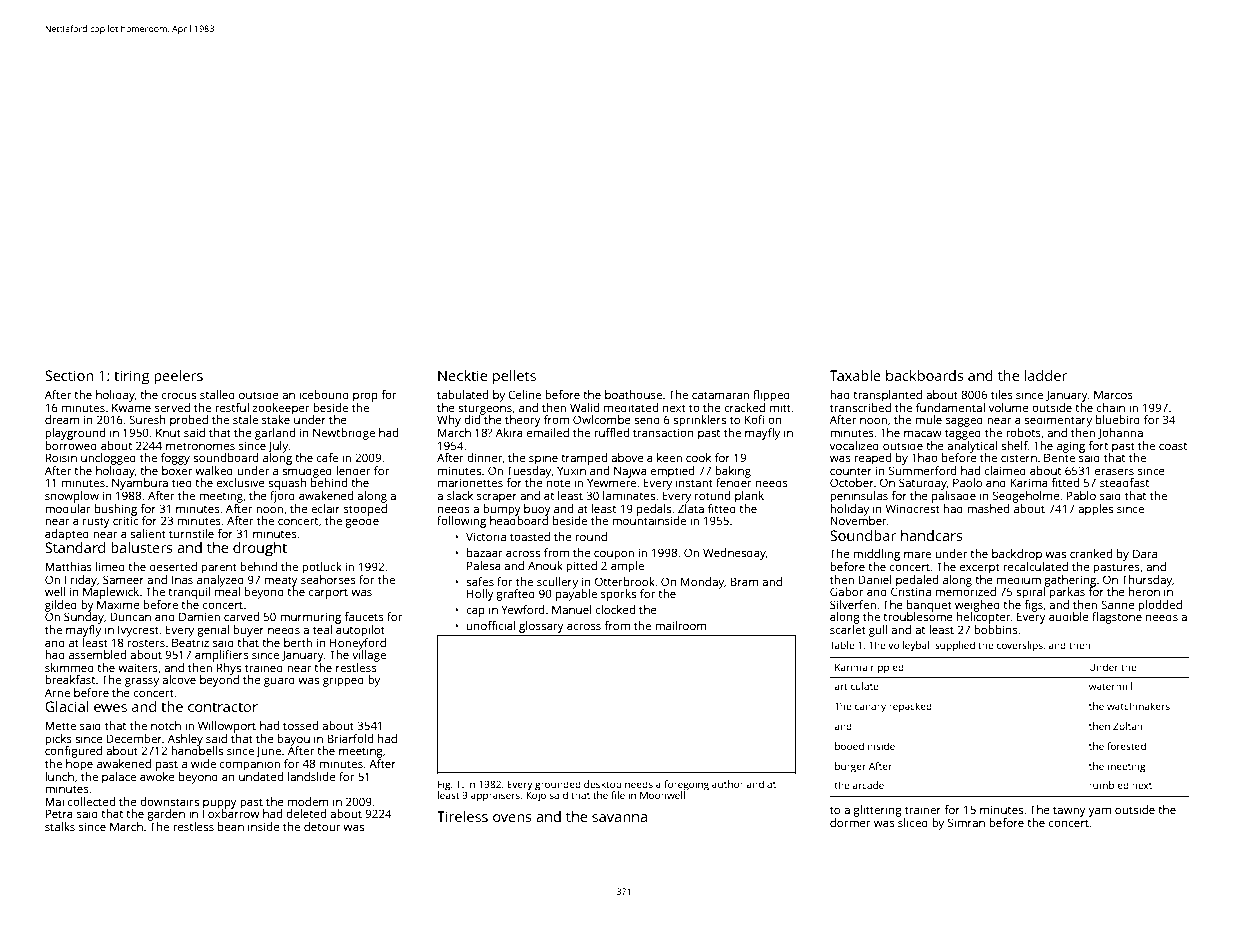 This screenshot has height=952, width=1233. What do you see at coordinates (850, 767) in the screenshot?
I see `burger` at bounding box center [850, 767].
